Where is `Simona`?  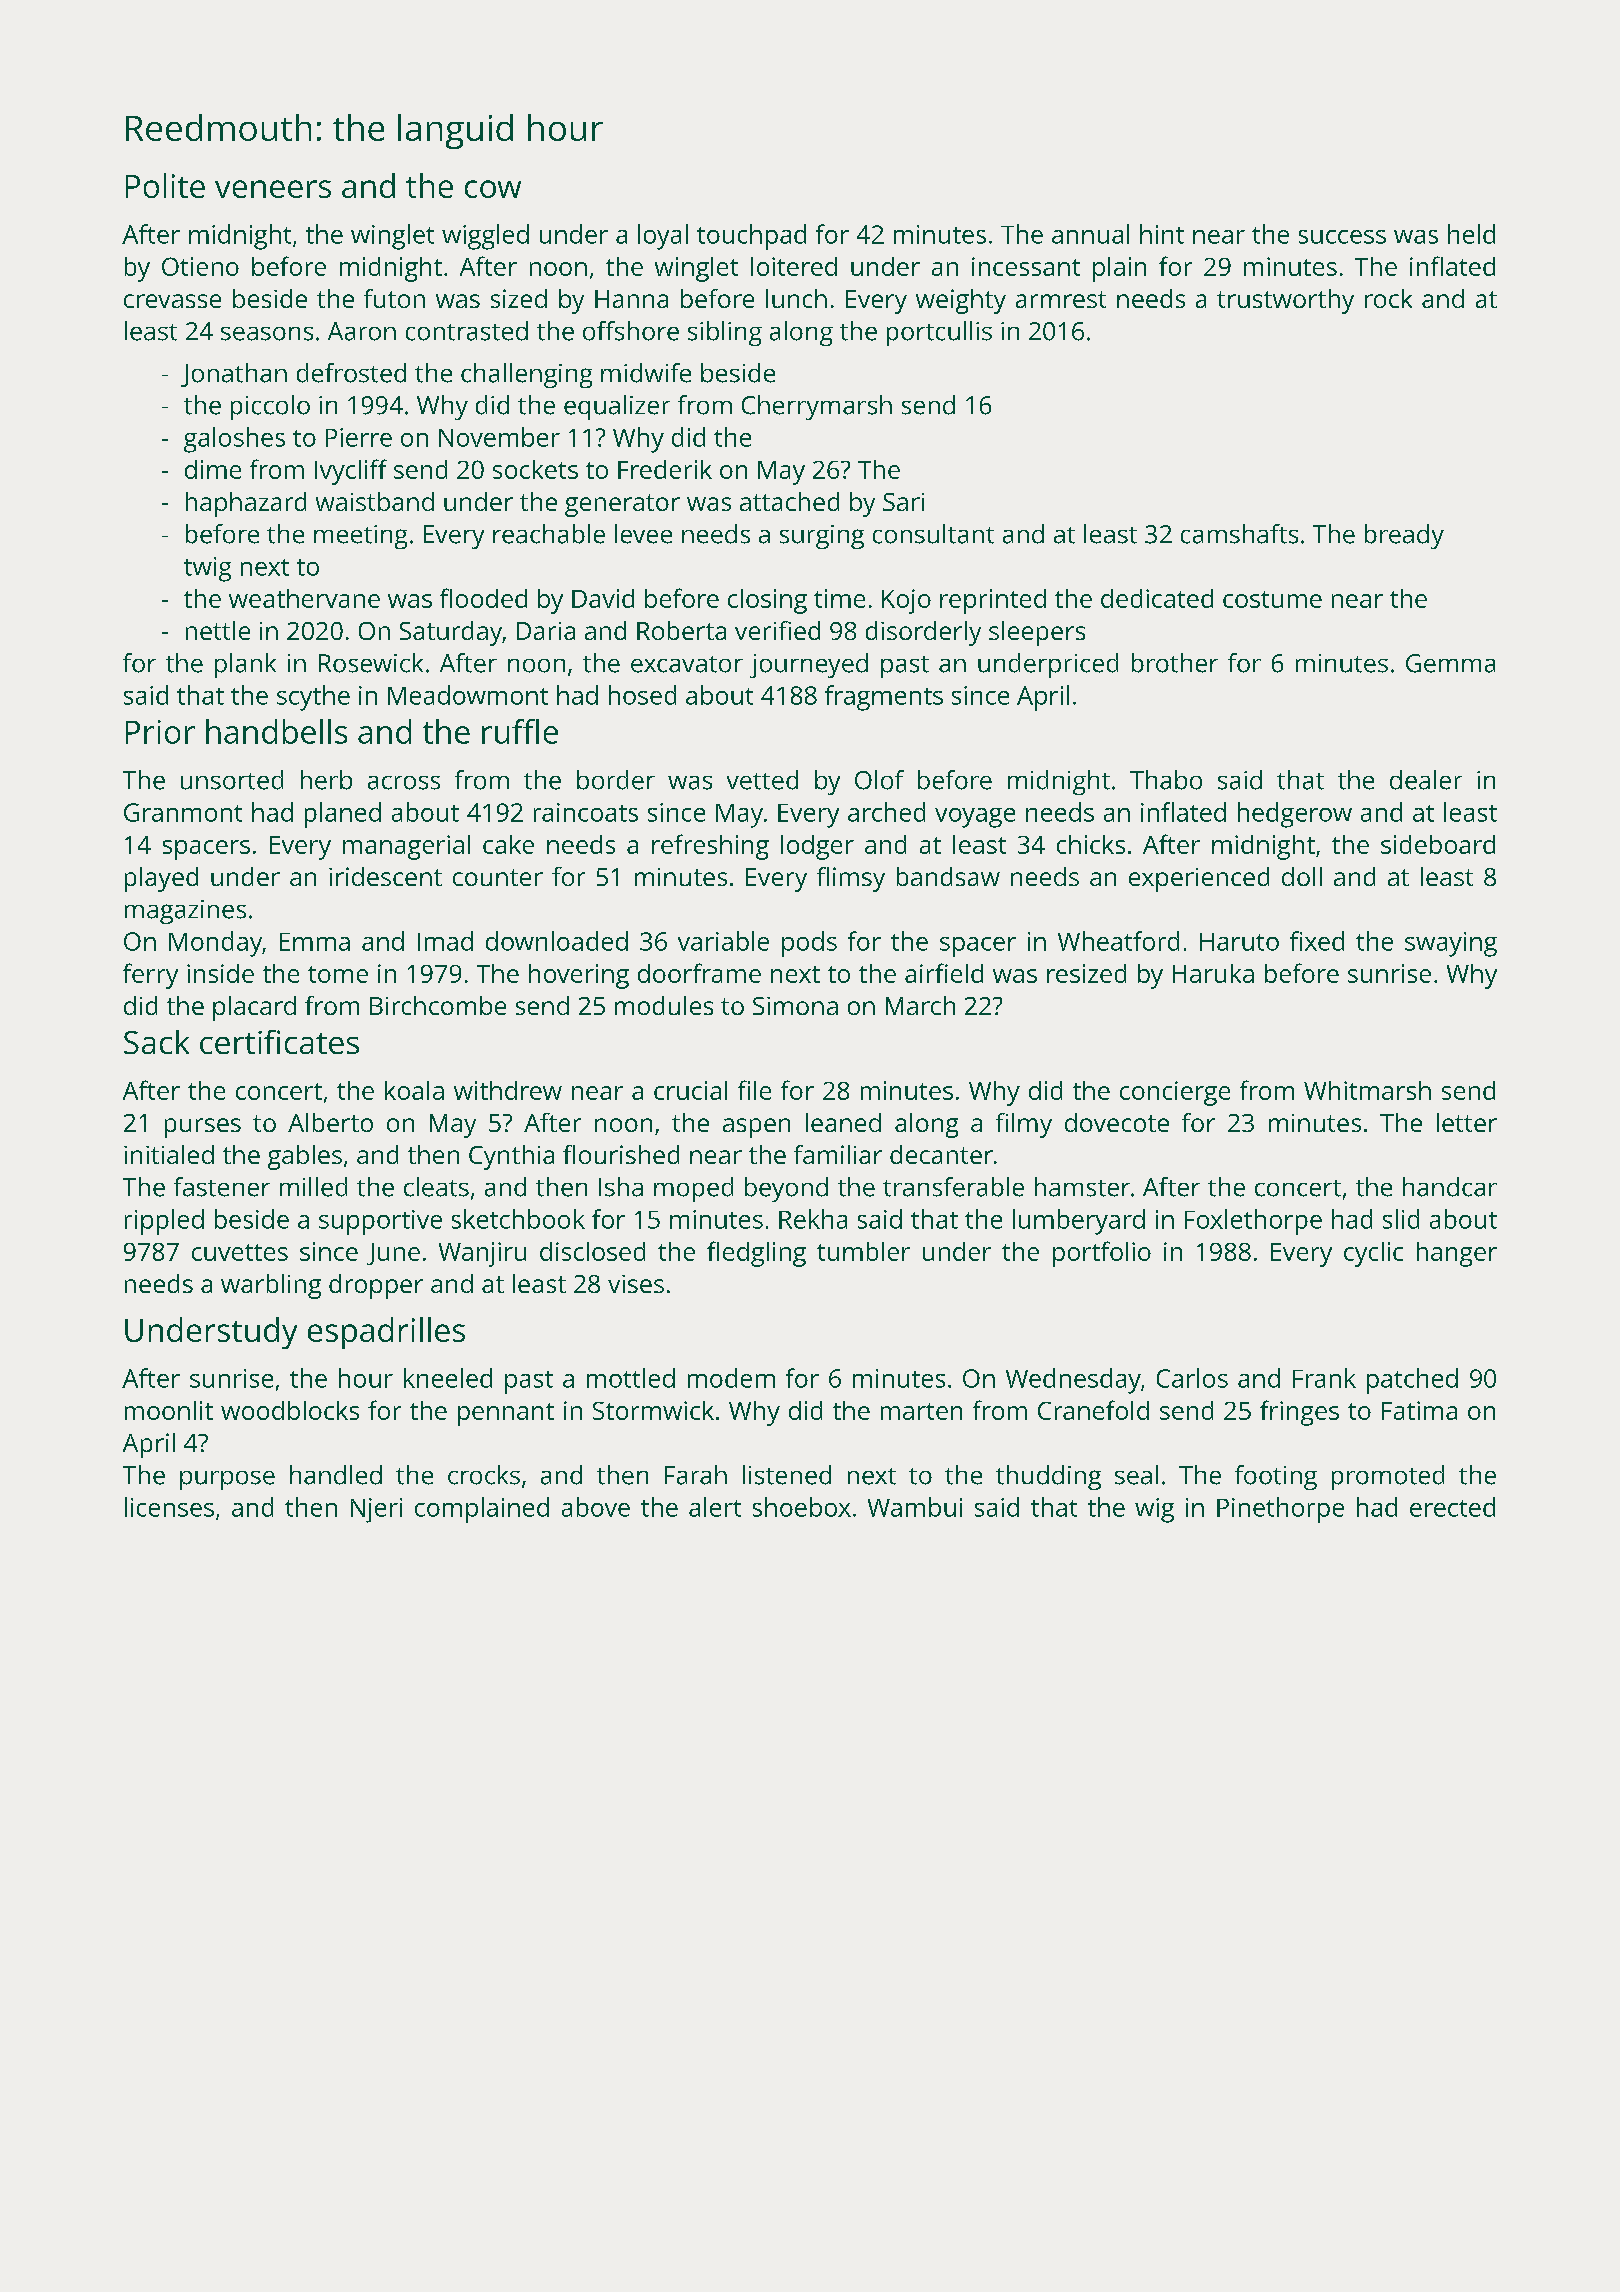
Simona is located at coordinates (795, 1006).
